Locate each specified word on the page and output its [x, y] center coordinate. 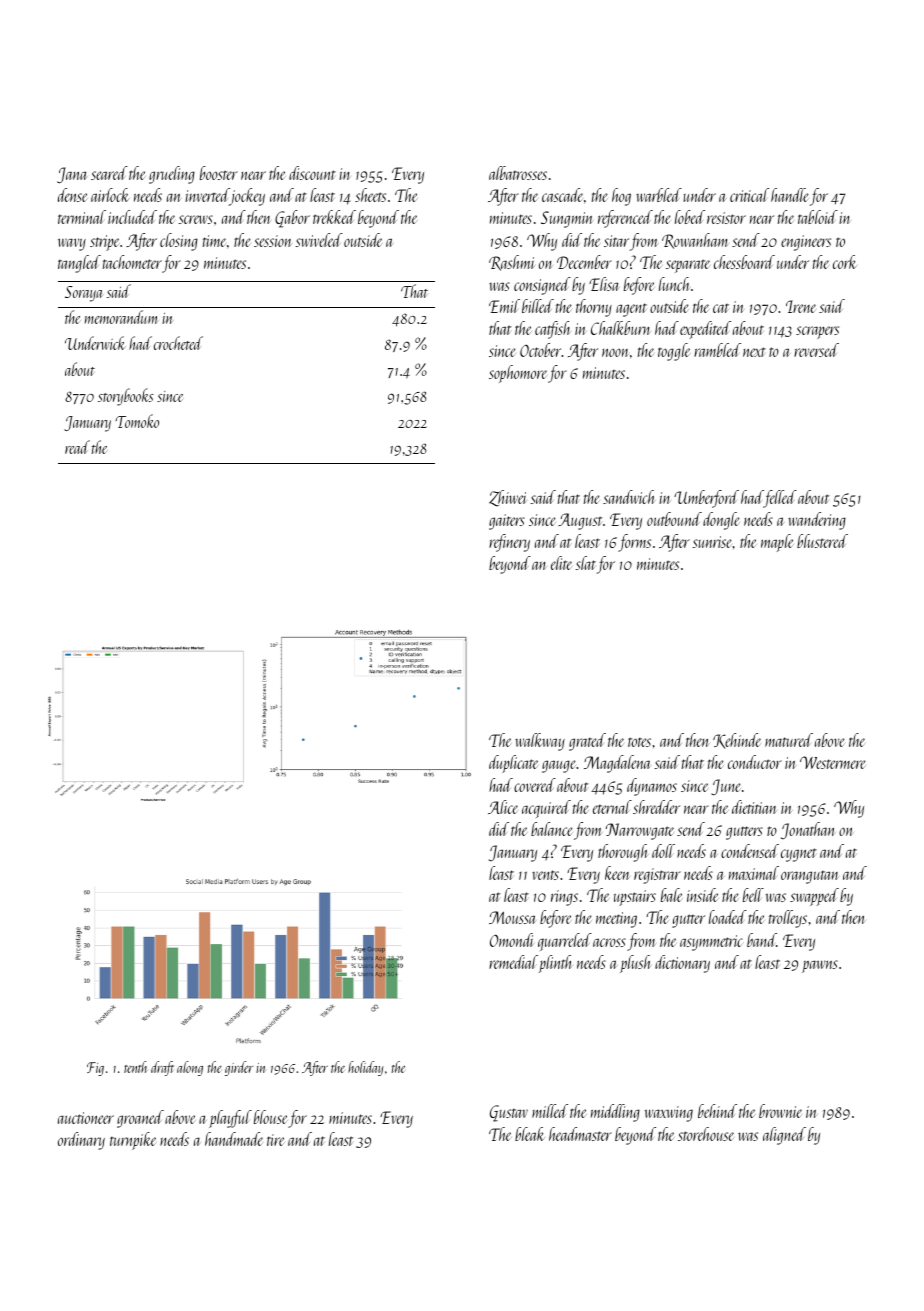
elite [561, 563]
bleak [529, 1134]
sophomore [518, 374]
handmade [234, 1139]
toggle [674, 352]
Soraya [84, 294]
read [77, 447]
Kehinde [737, 741]
